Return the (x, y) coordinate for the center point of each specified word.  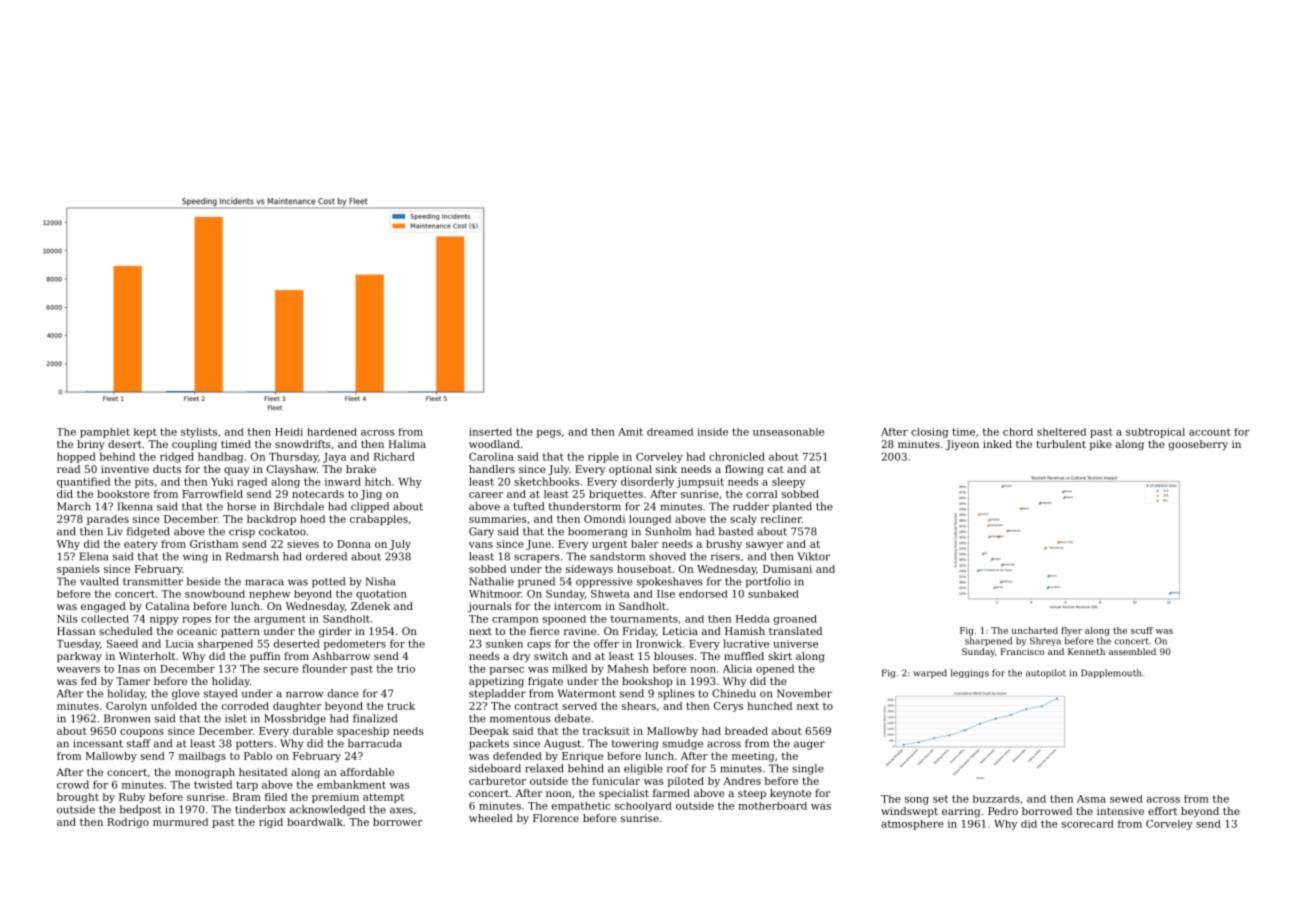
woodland (494, 444)
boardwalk (315, 822)
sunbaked (773, 594)
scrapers (537, 558)
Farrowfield (212, 494)
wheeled (491, 818)
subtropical (1155, 433)
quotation (381, 595)
